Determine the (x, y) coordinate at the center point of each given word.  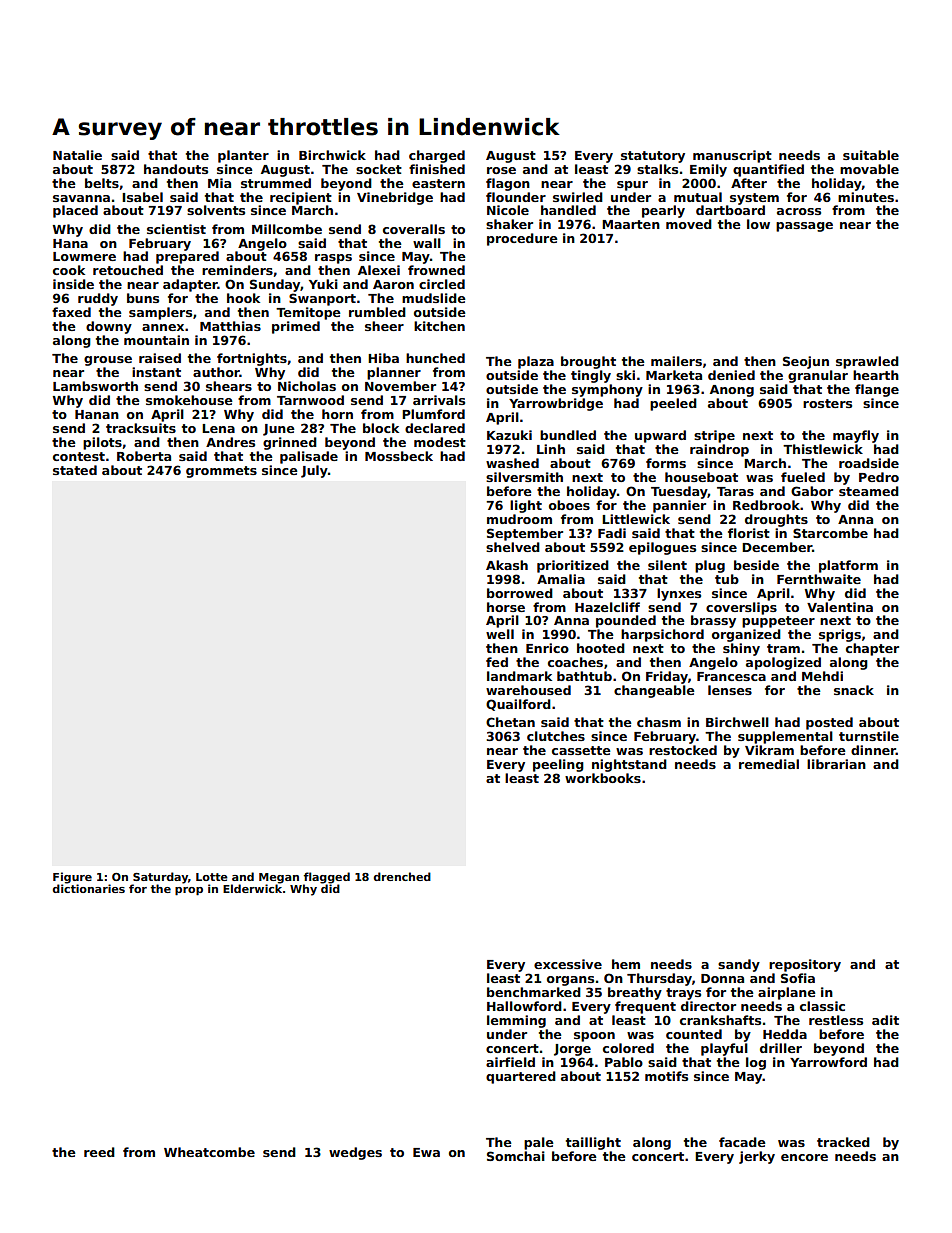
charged (437, 156)
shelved (513, 547)
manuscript (732, 156)
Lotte (212, 877)
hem (626, 964)
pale (539, 1143)
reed (99, 1152)
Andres (230, 442)
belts (102, 183)
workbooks (603, 778)
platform (848, 566)
